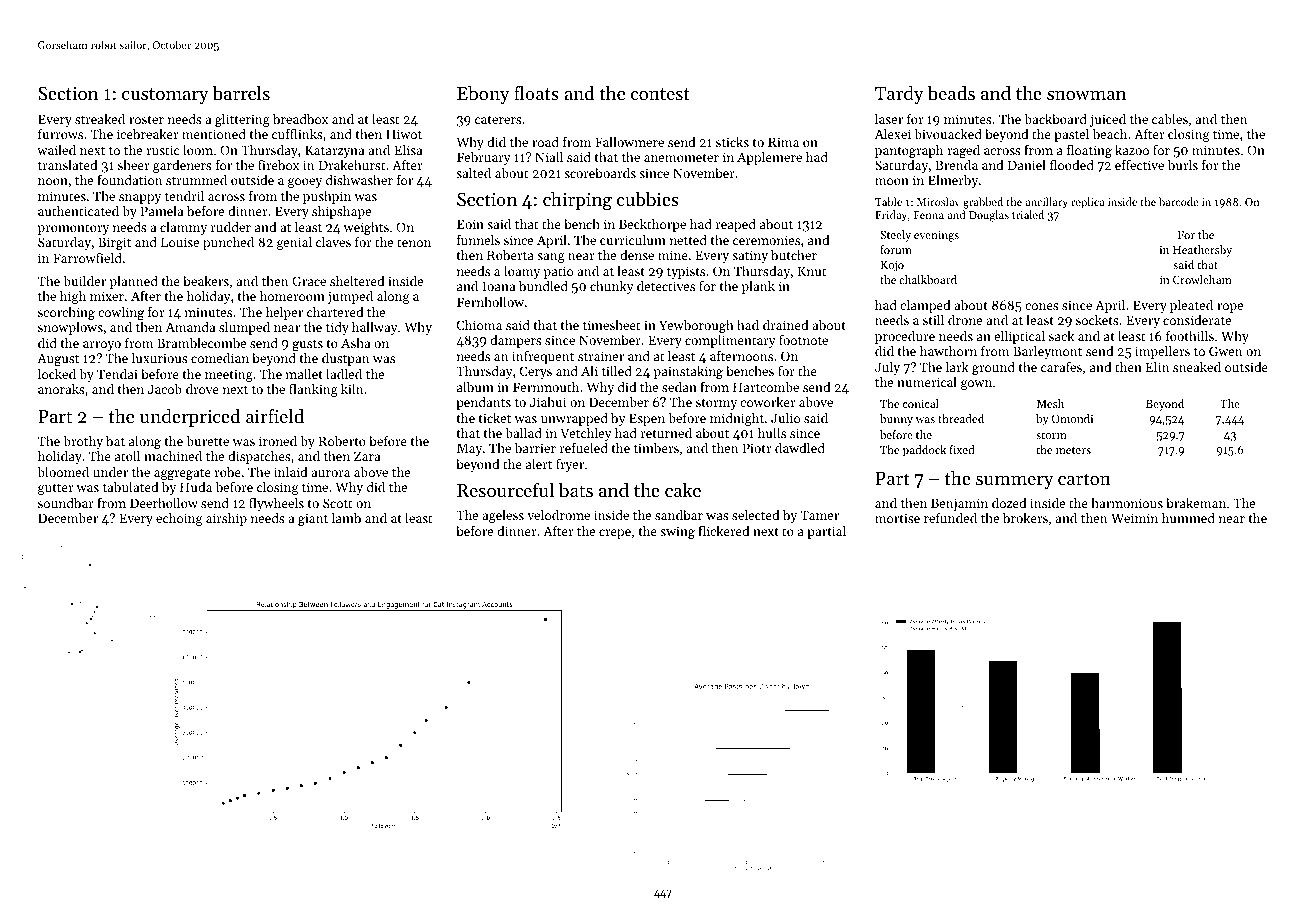  Describe the element at coordinates (766, 387) in the image. I see `Hartcombe` at that location.
